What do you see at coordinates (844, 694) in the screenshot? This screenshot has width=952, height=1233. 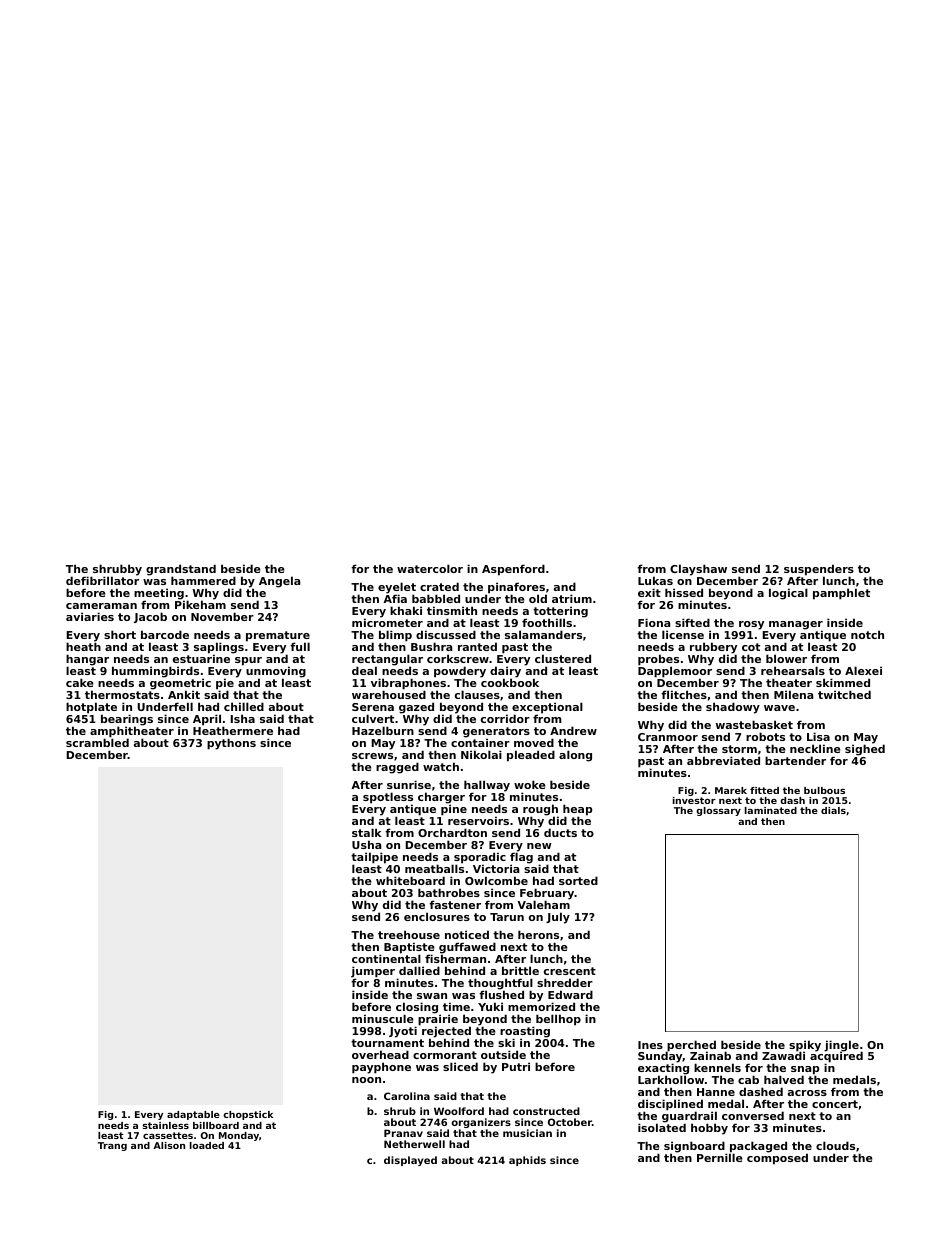 I see `twitched` at bounding box center [844, 694].
